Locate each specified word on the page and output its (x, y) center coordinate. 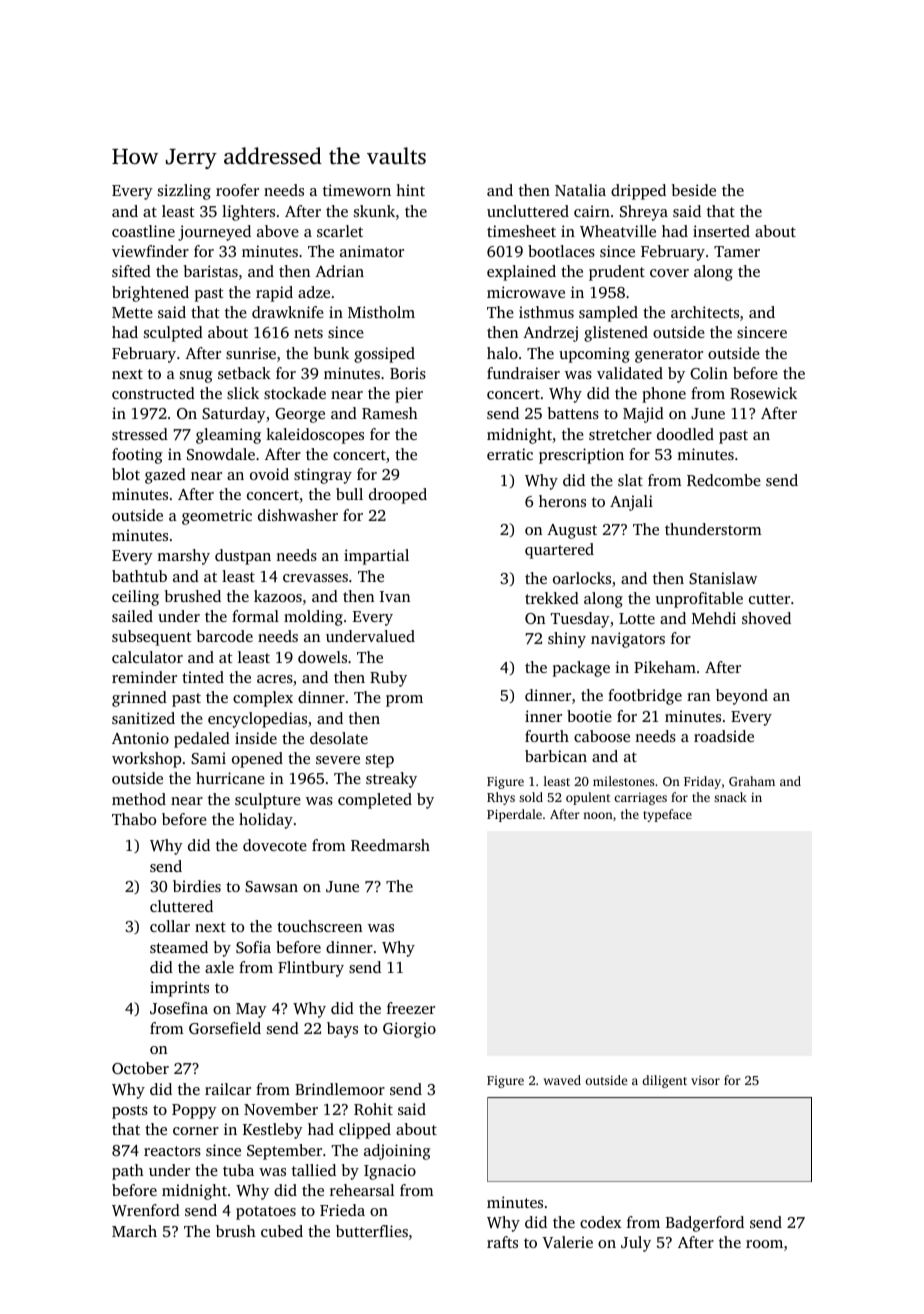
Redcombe (724, 480)
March (134, 1231)
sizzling (184, 192)
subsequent (152, 638)
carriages (640, 799)
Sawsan (271, 886)
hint (410, 190)
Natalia (580, 190)
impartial (376, 557)
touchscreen (319, 926)
